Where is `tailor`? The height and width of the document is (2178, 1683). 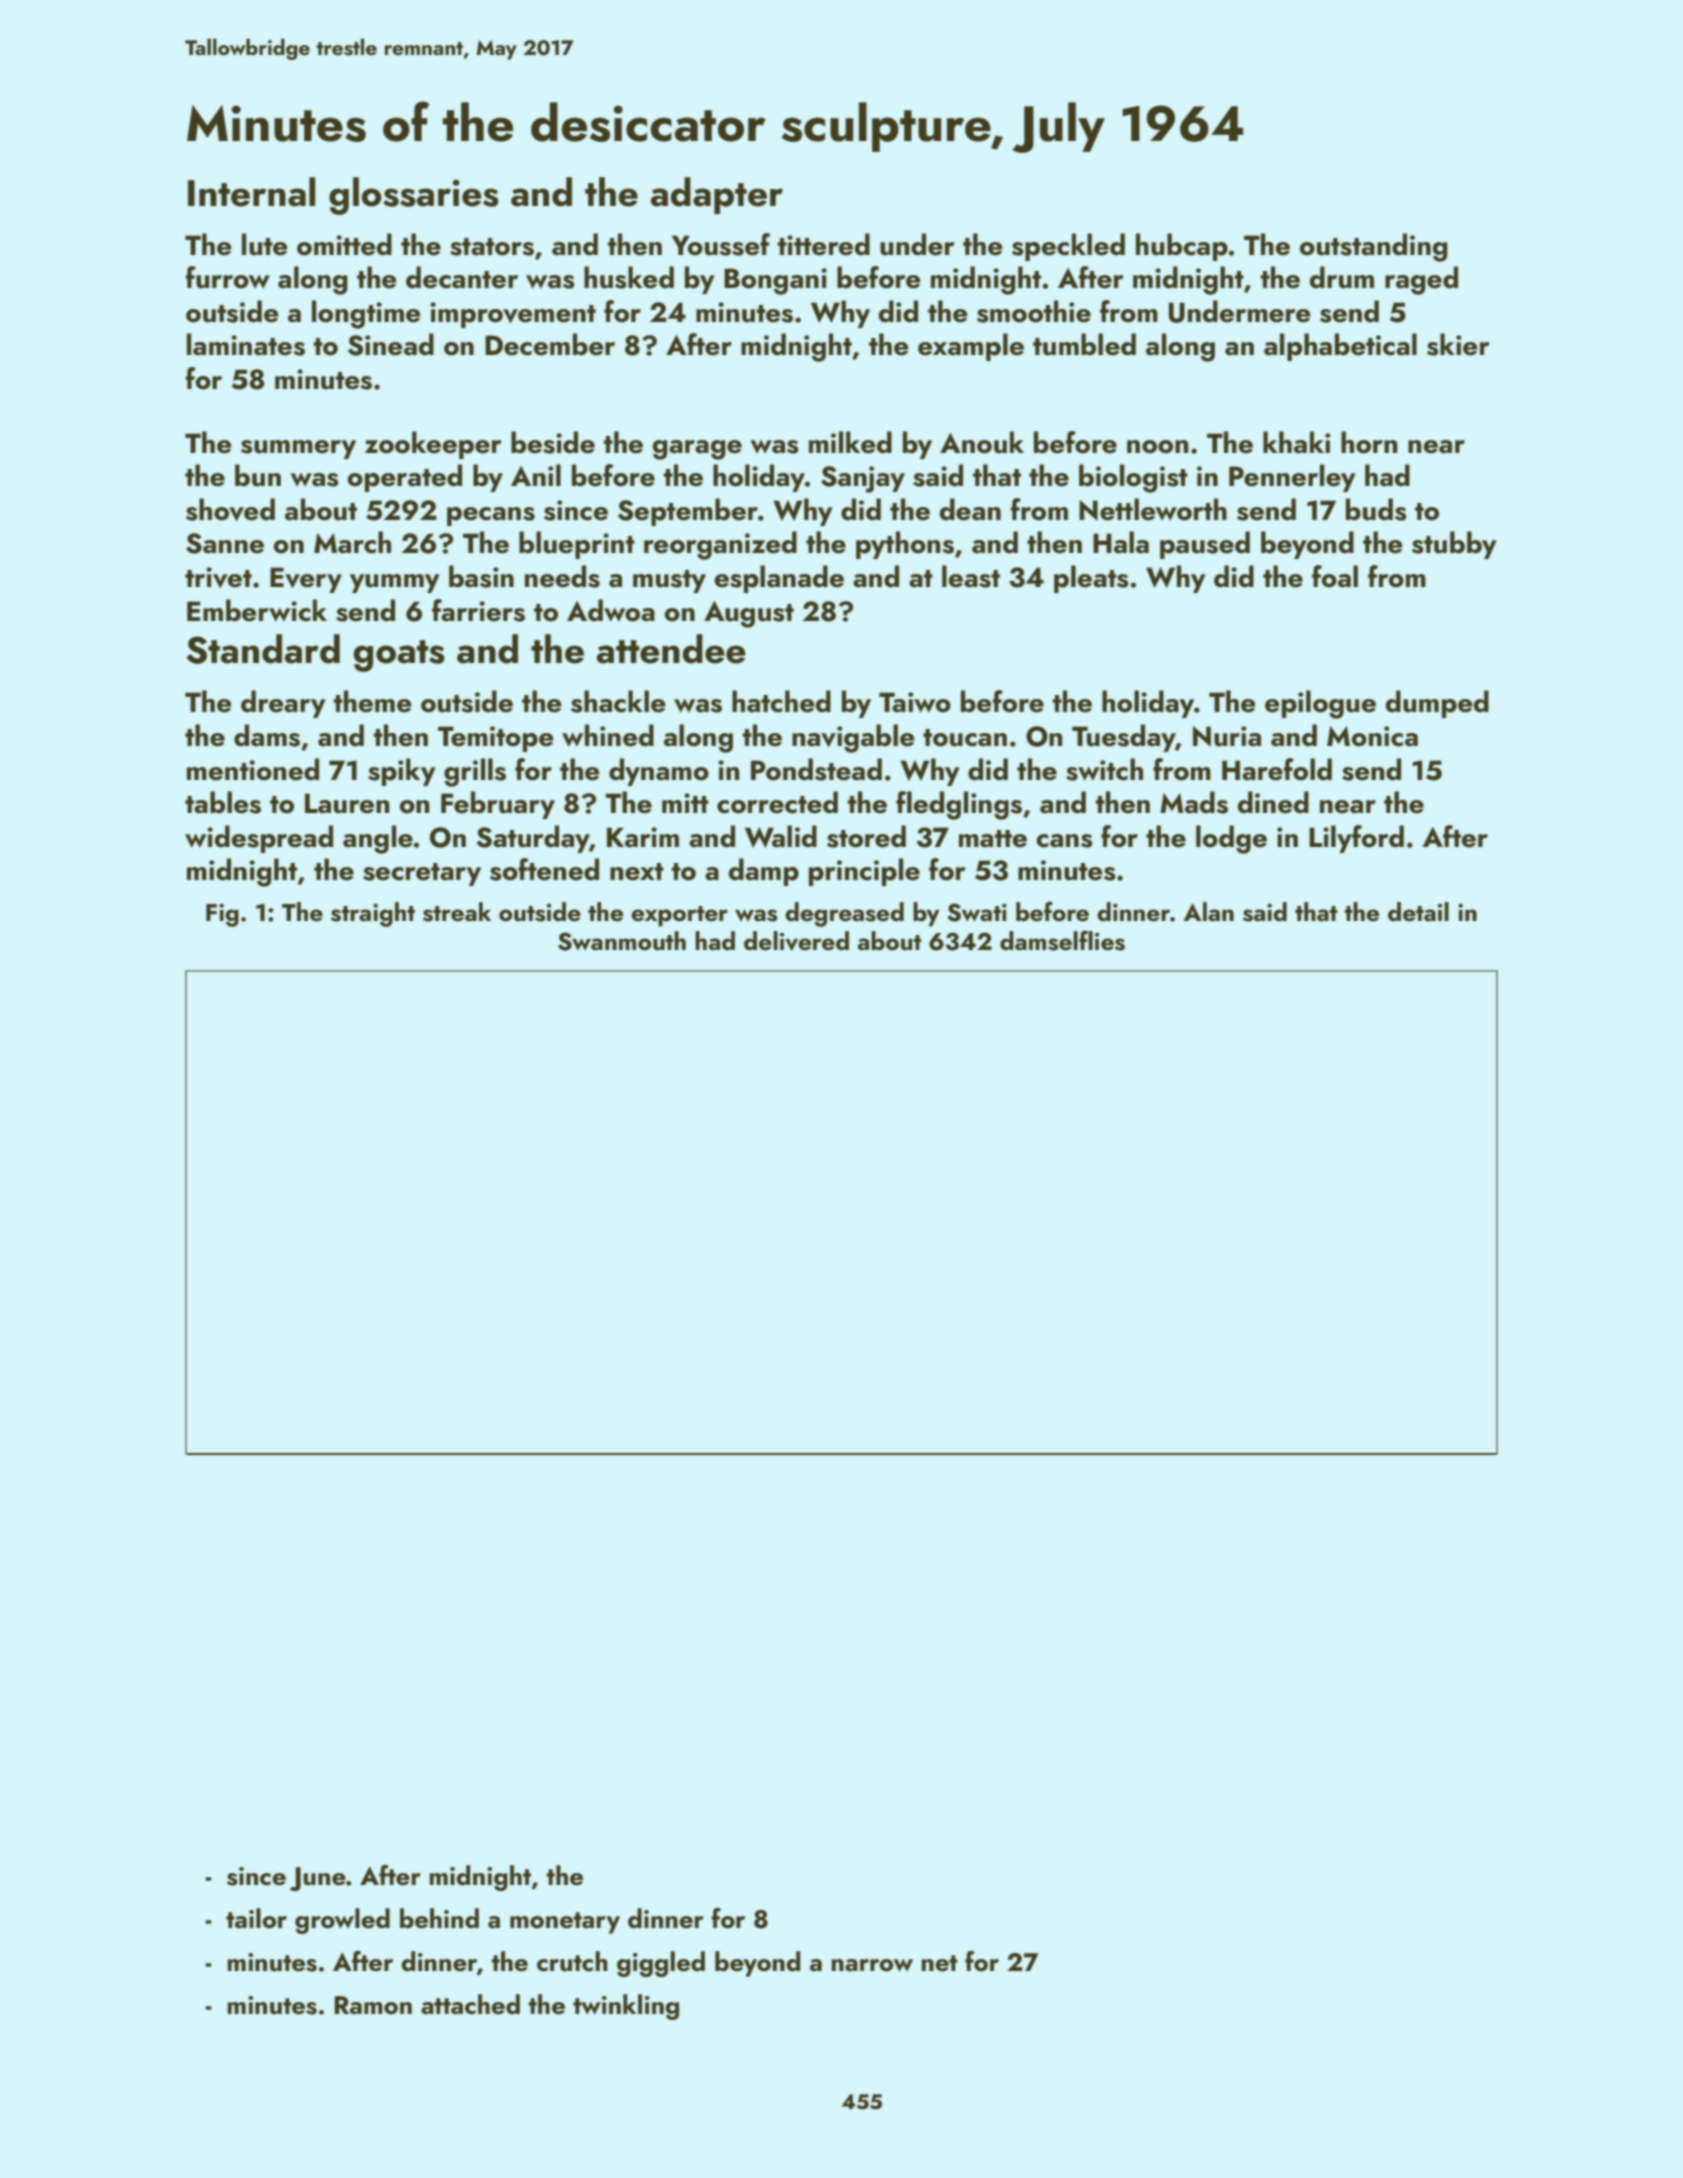
tailor is located at coordinates (256, 1918).
